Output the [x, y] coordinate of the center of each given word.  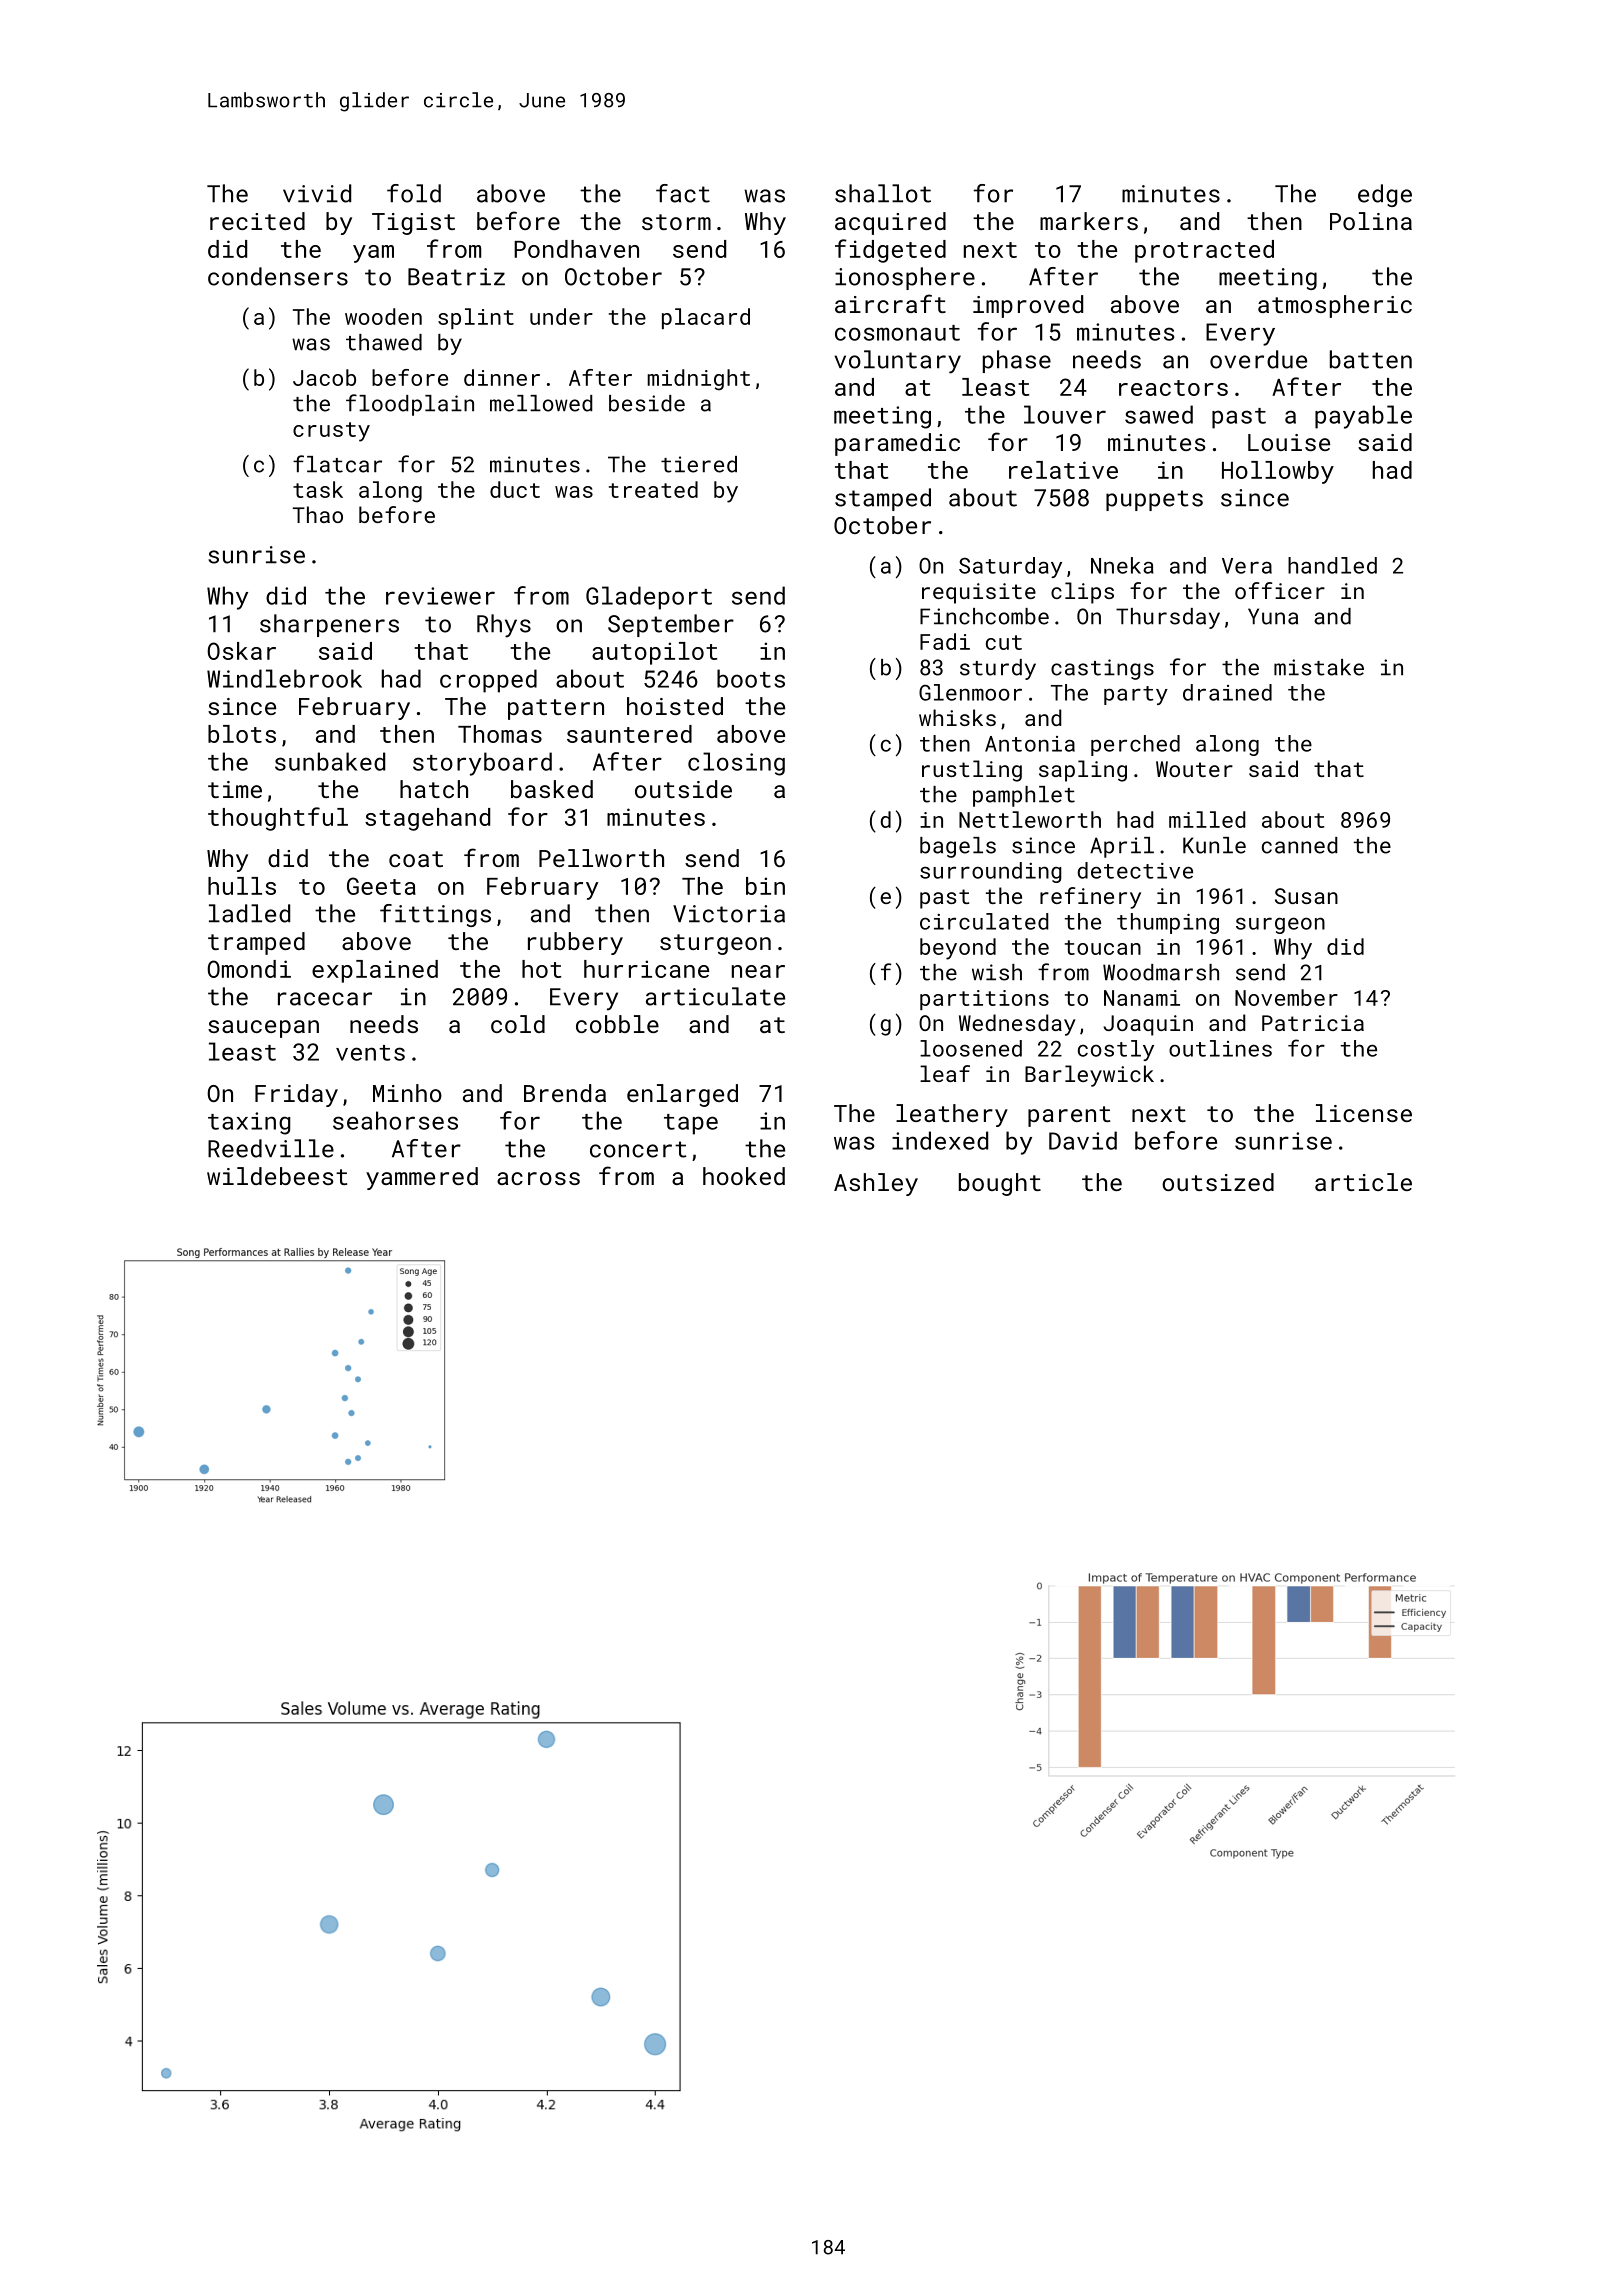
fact [683, 193]
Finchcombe [984, 616]
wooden [383, 316]
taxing [249, 1123]
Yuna [1273, 616]
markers [1089, 221]
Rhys [504, 626]
